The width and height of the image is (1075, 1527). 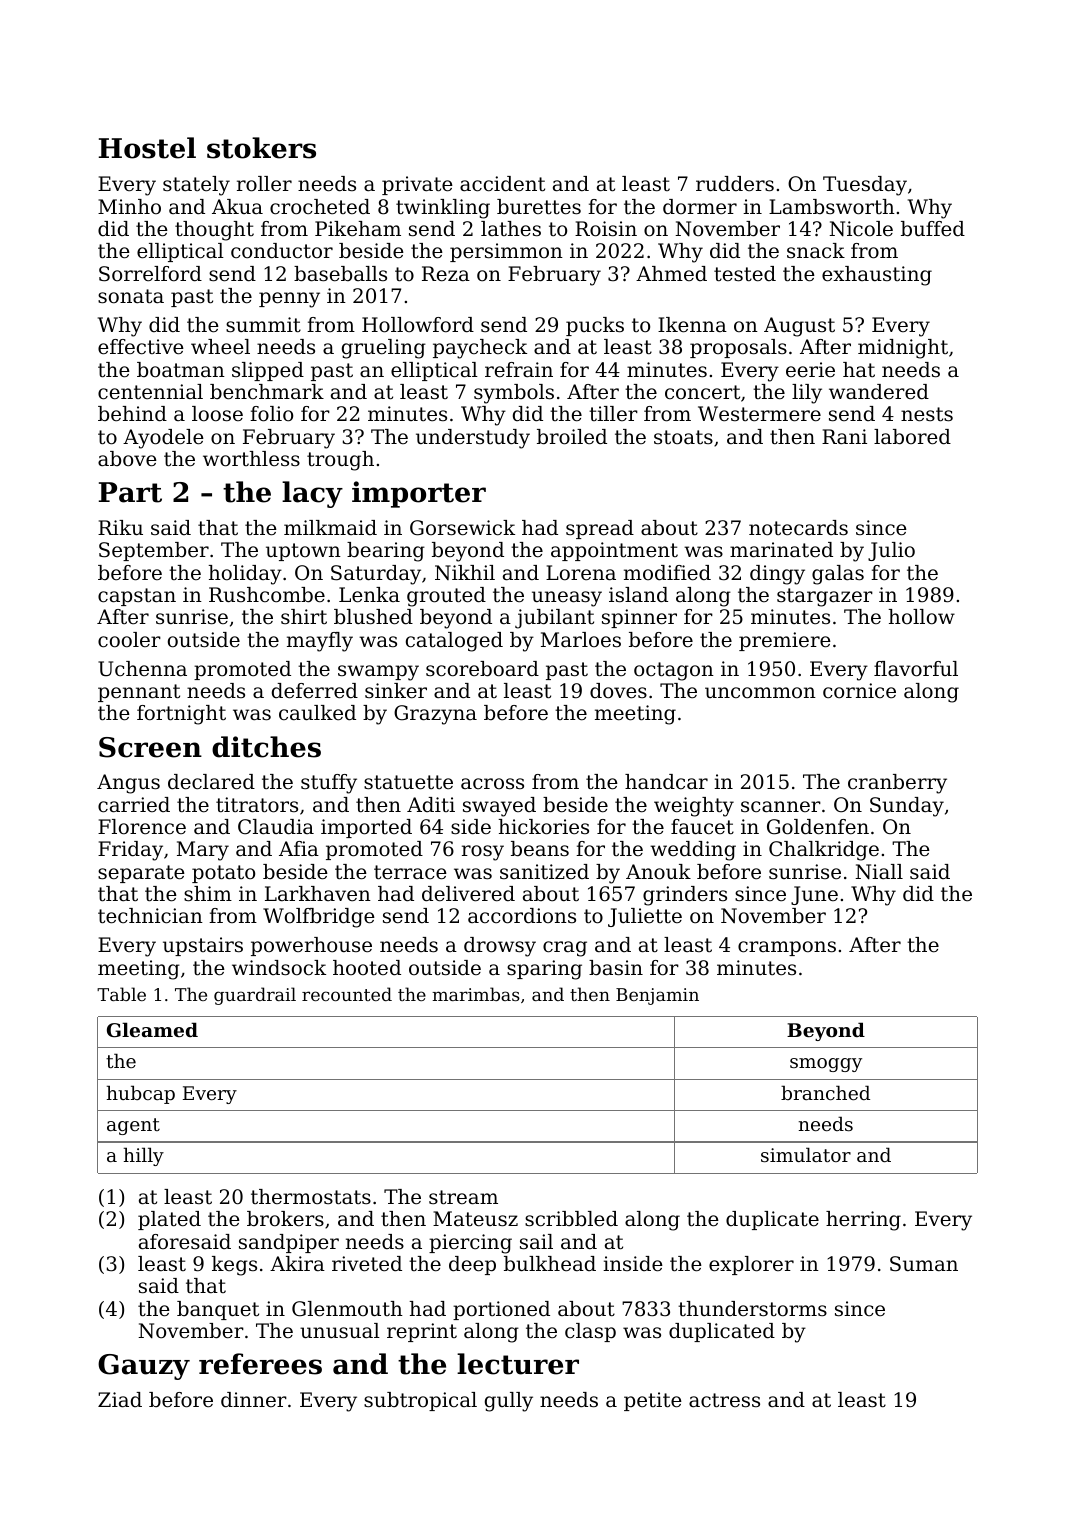 I want to click on paycheck, so click(x=480, y=349).
